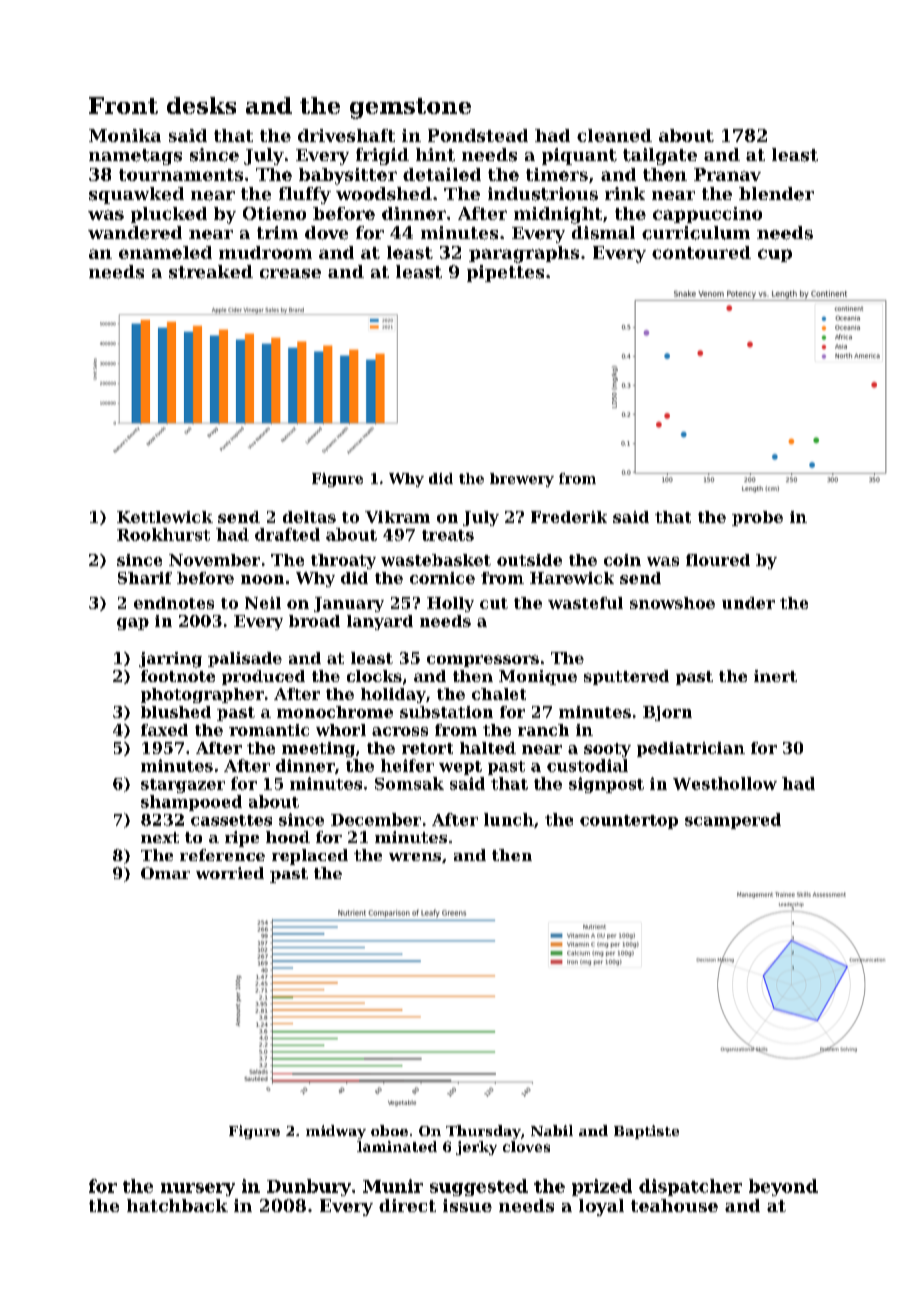 The width and height of the image is (908, 1316). Describe the element at coordinates (165, 873) in the image. I see `Omar` at that location.
